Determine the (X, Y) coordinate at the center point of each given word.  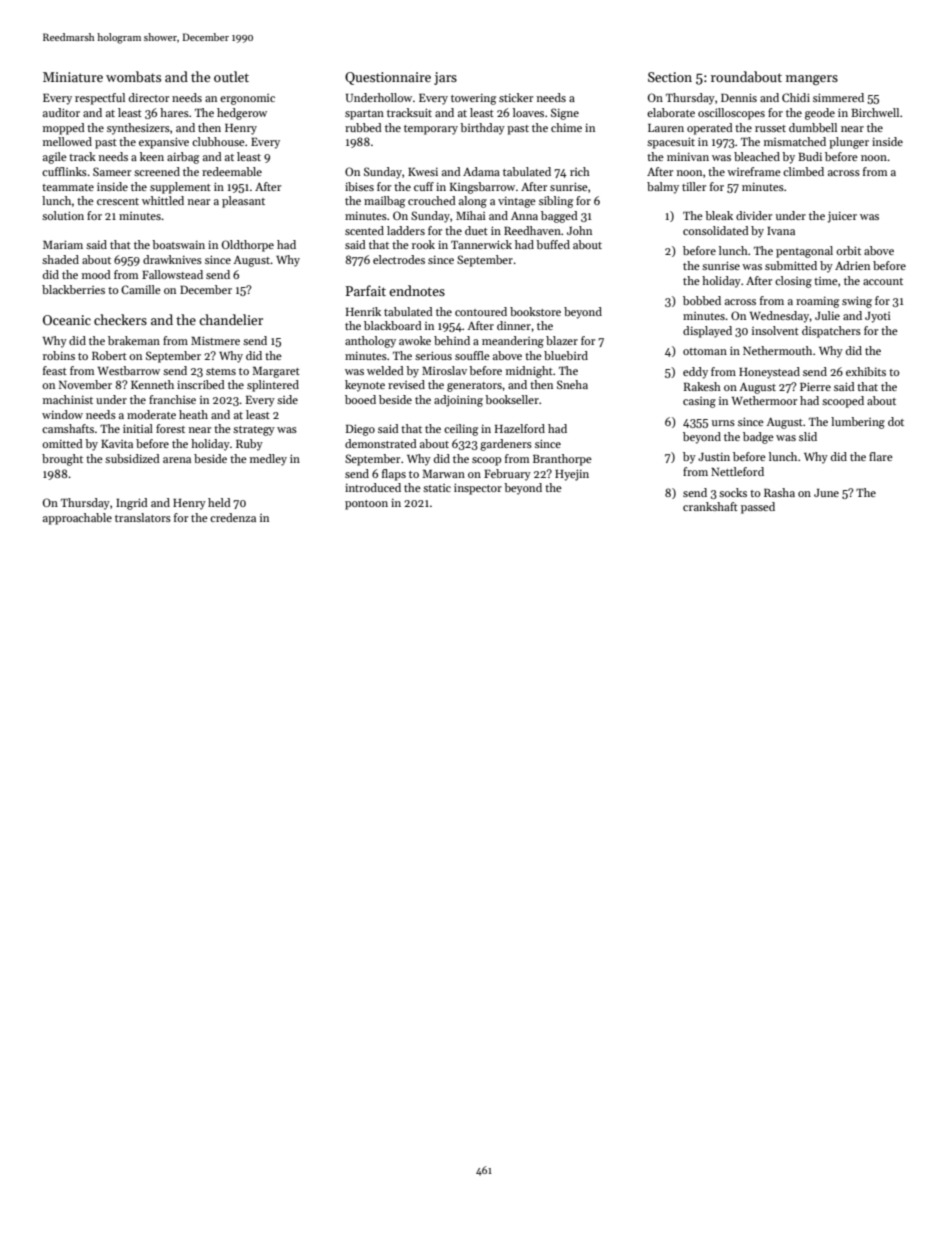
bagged (559, 217)
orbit (848, 250)
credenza (233, 517)
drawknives (172, 259)
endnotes (417, 290)
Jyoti (878, 317)
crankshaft (710, 506)
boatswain (178, 244)
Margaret (276, 372)
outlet (231, 76)
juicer (842, 217)
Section (670, 77)
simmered (838, 97)
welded (385, 370)
